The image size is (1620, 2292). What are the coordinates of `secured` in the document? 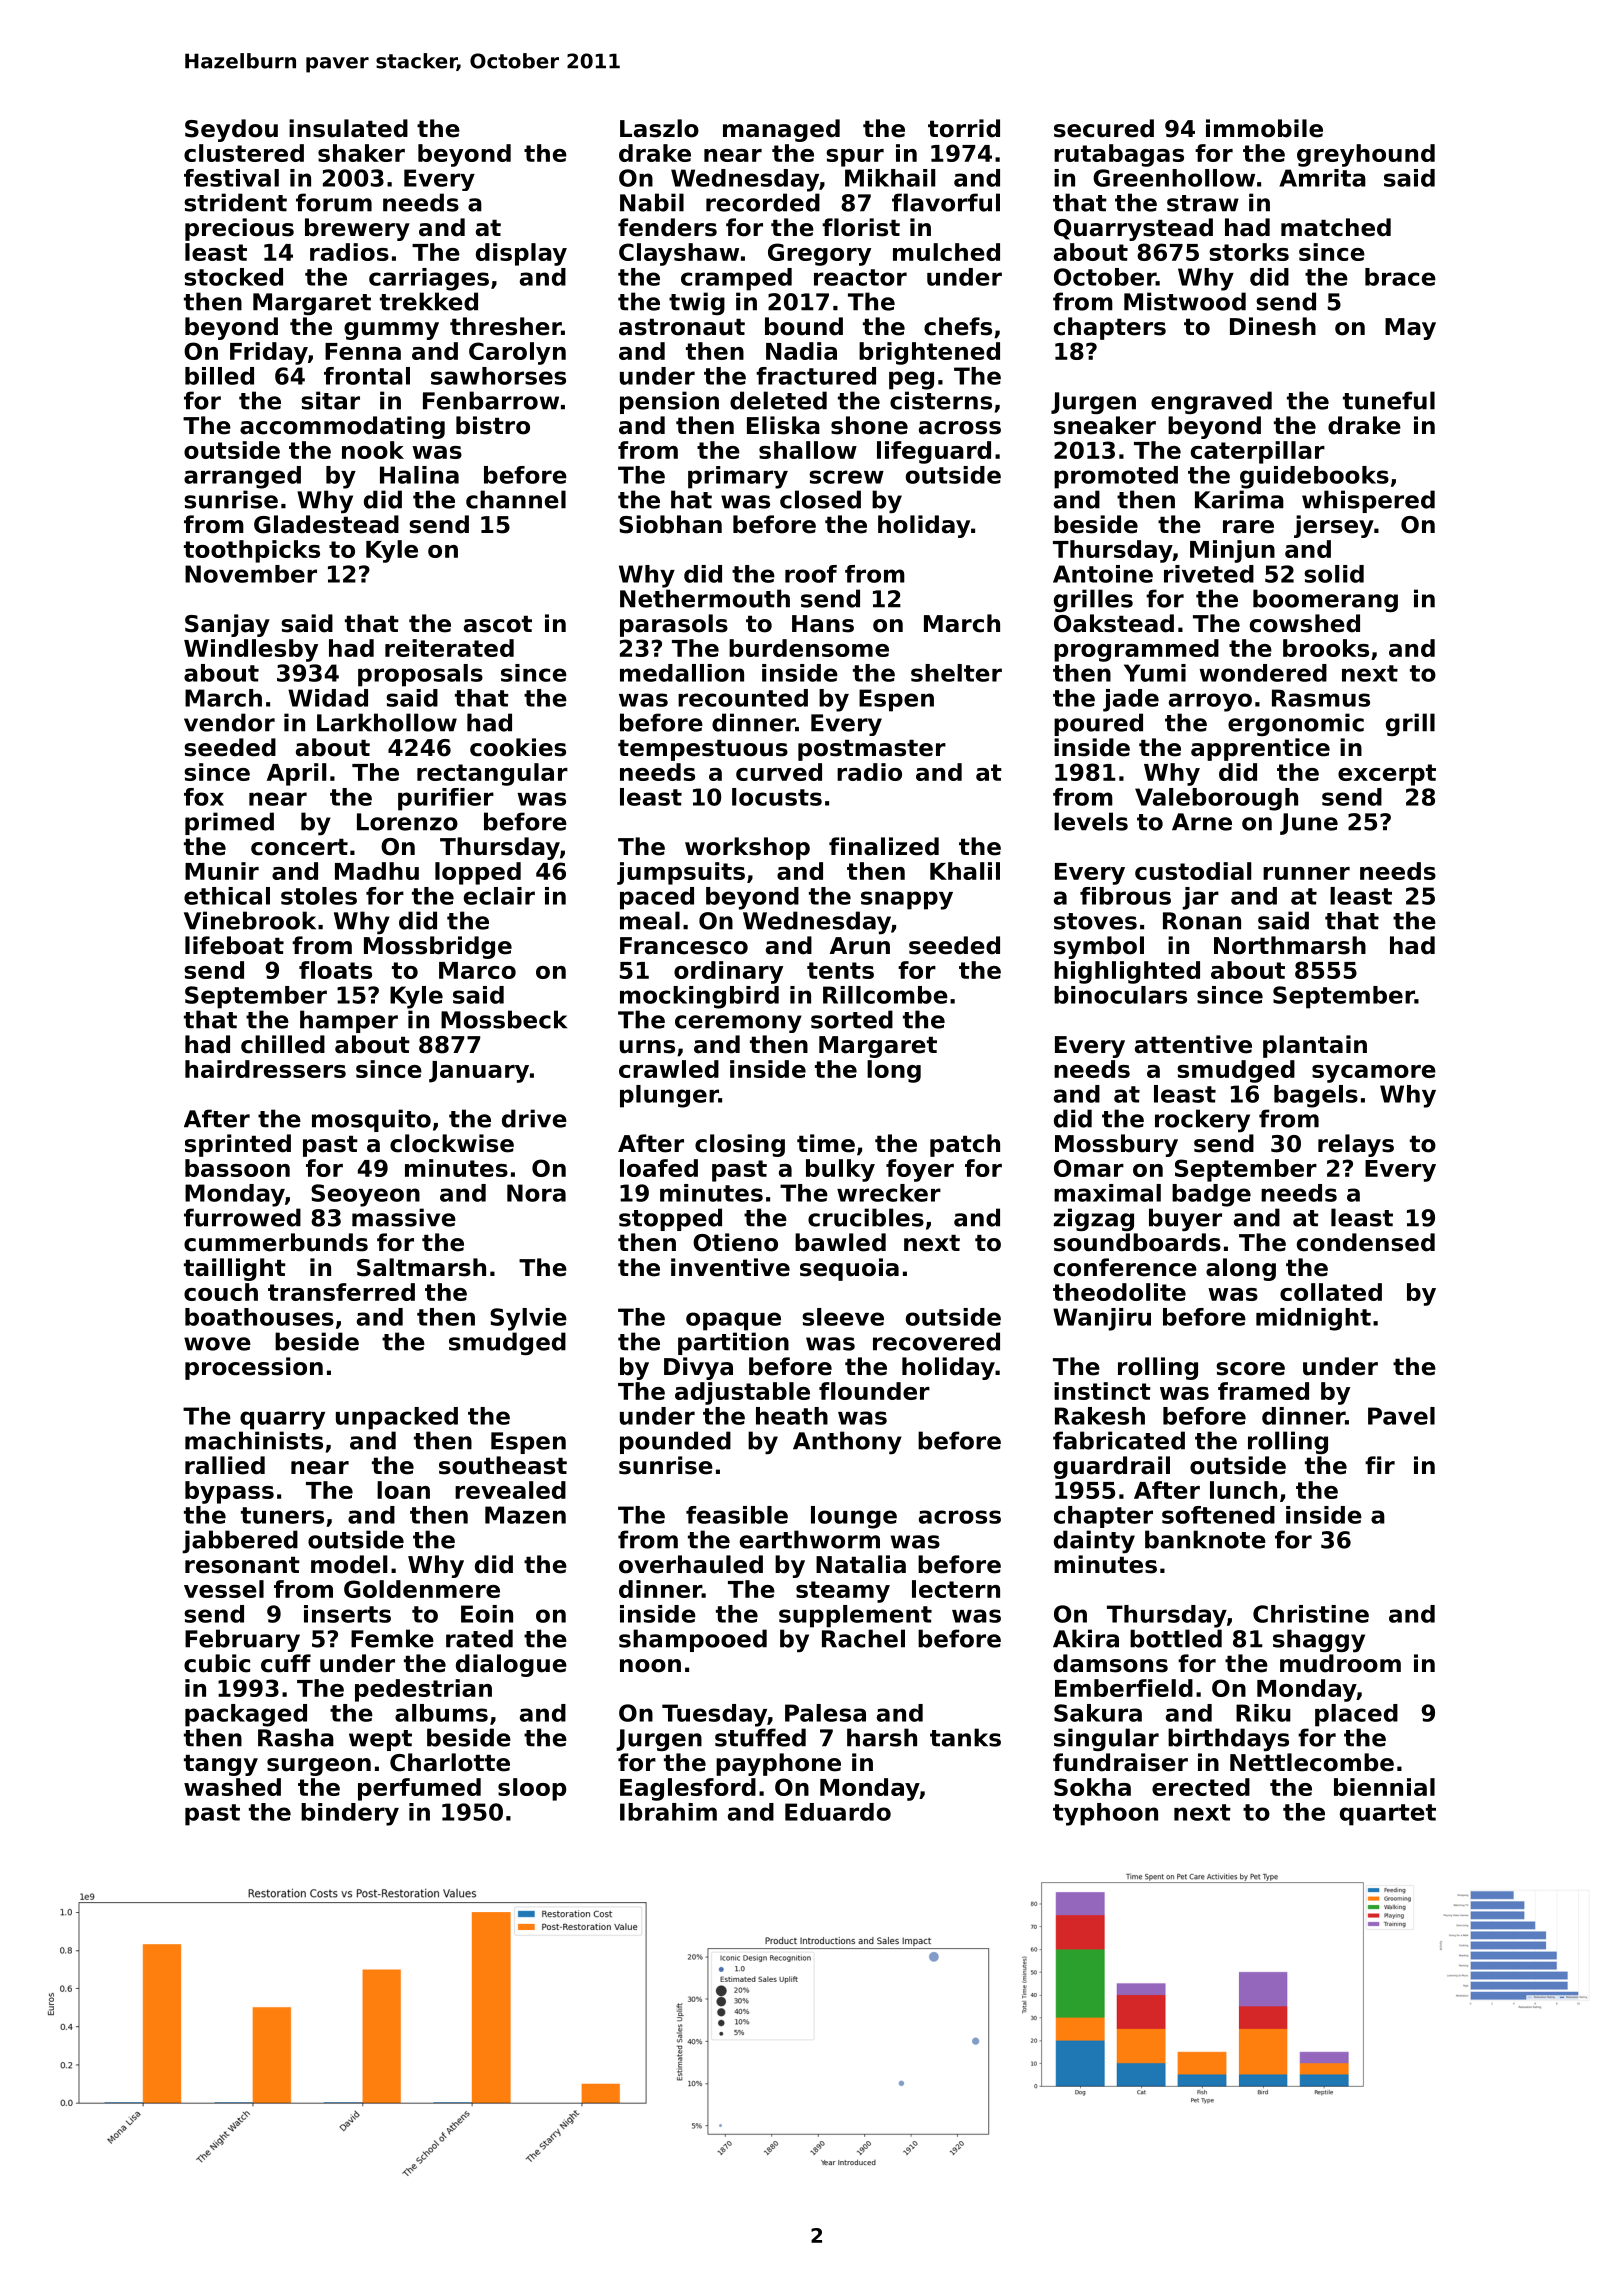 It's located at (1104, 128).
